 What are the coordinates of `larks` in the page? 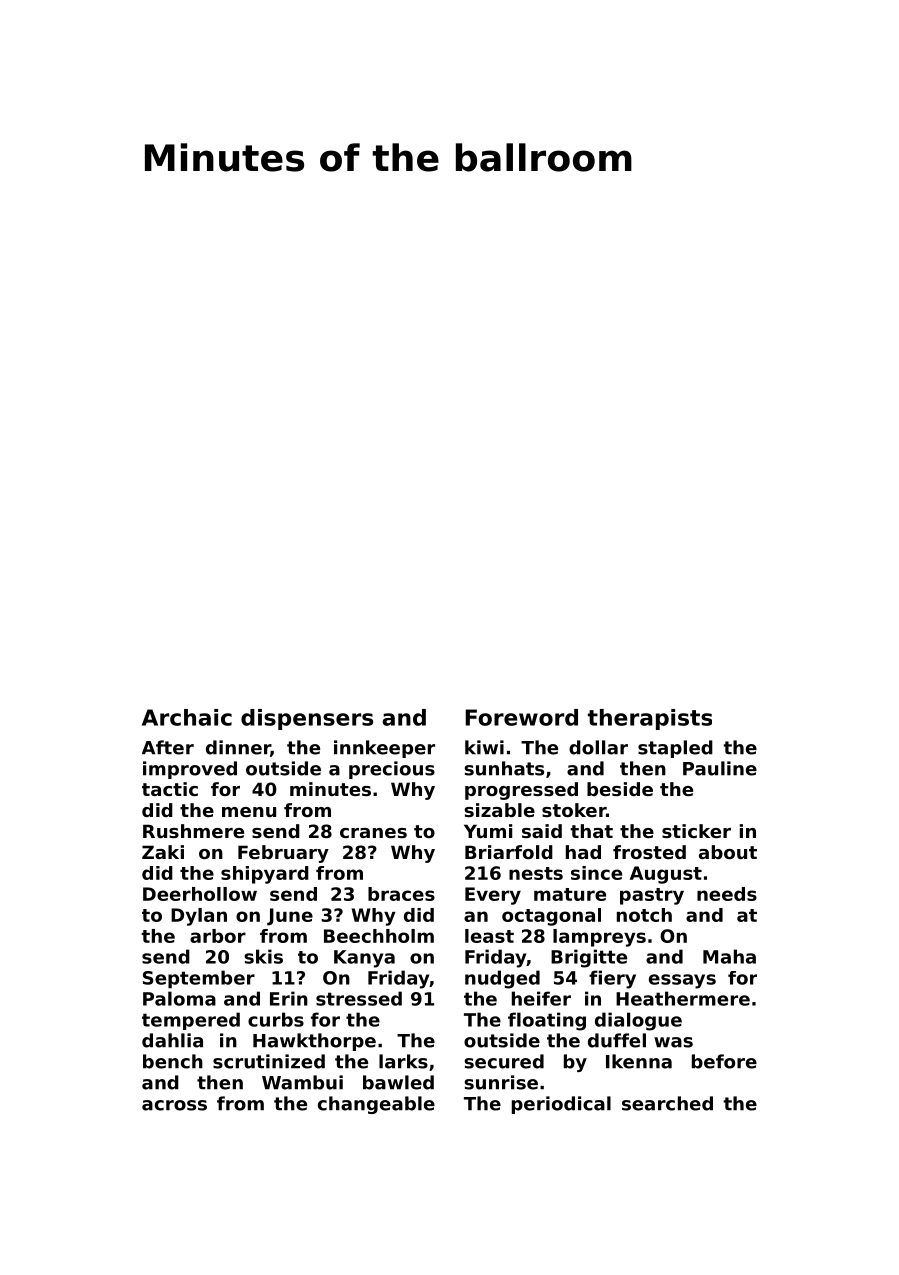 It's located at (403, 1061).
